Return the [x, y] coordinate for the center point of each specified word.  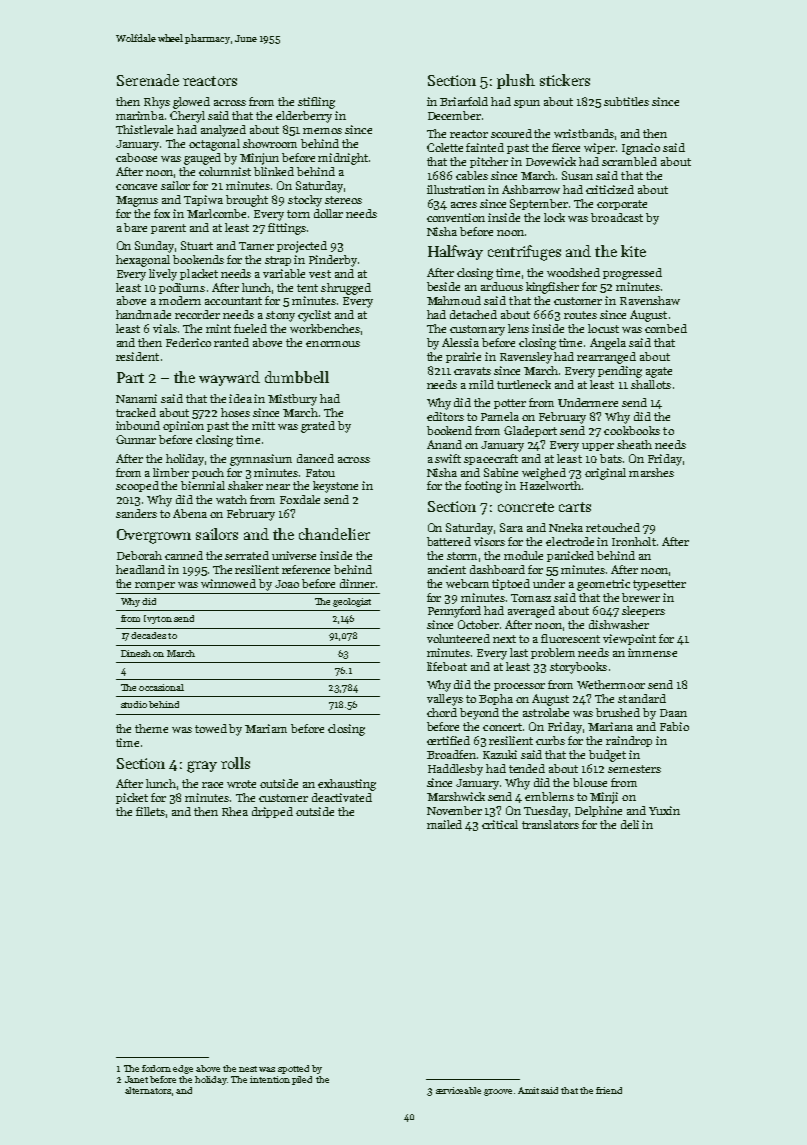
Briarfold [464, 101]
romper [155, 586]
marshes [651, 472]
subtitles [626, 101]
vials [165, 328]
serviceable [458, 1090]
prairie [463, 357]
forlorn [156, 1068]
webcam [467, 583]
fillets [150, 811]
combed [666, 328]
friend [609, 1090]
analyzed [223, 131]
